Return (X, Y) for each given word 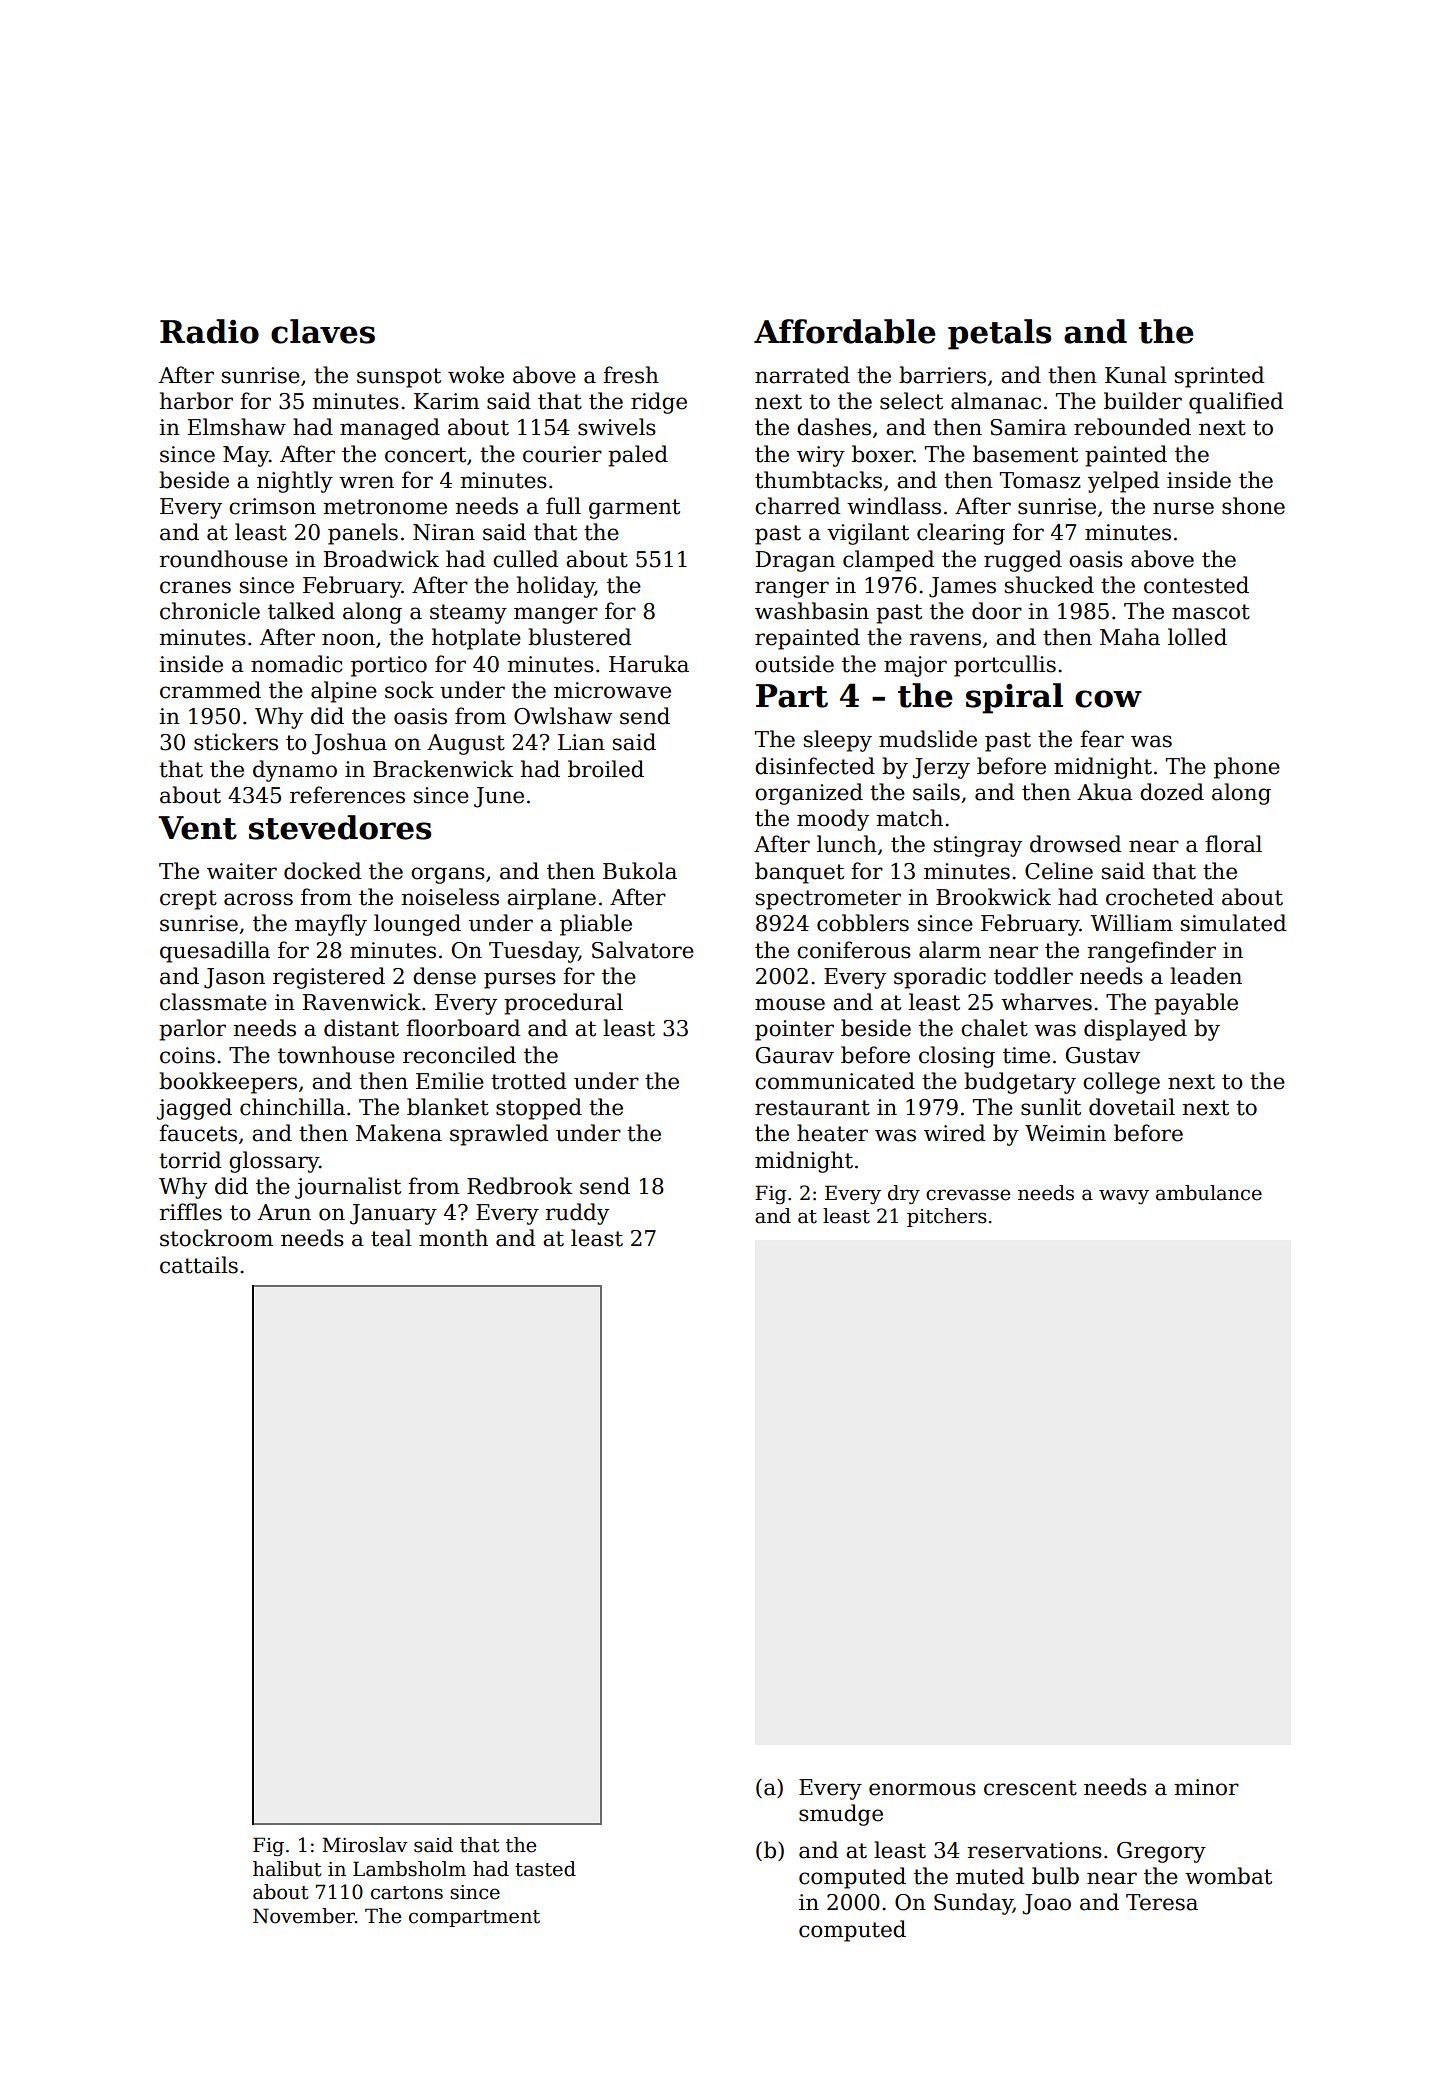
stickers (236, 742)
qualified (1236, 403)
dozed (1172, 792)
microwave (612, 690)
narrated (802, 375)
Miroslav (365, 1845)
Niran (444, 532)
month (453, 1238)
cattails (199, 1265)
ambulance (1209, 1193)
